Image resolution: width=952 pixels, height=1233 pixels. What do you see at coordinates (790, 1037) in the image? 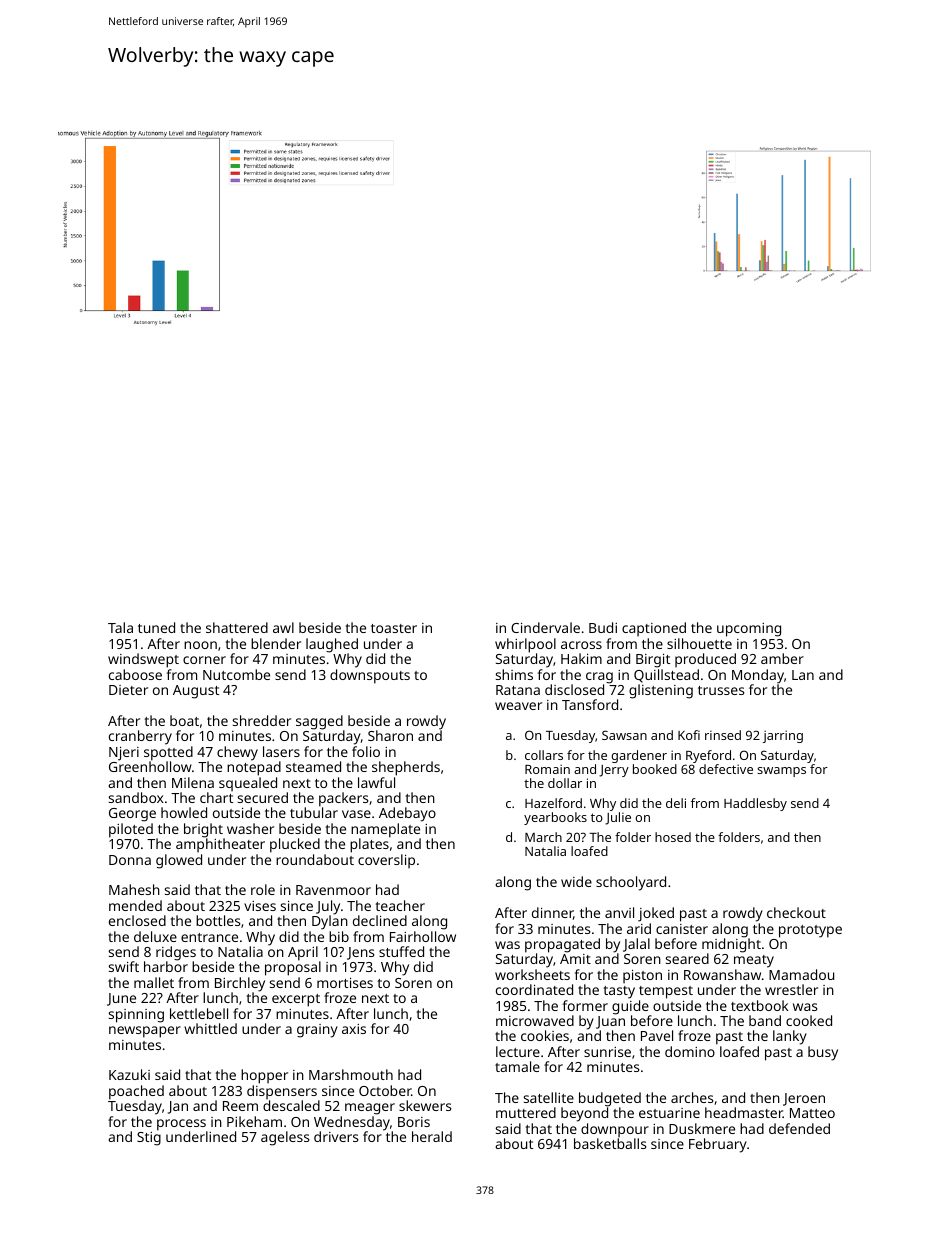
I see `lanky` at bounding box center [790, 1037].
